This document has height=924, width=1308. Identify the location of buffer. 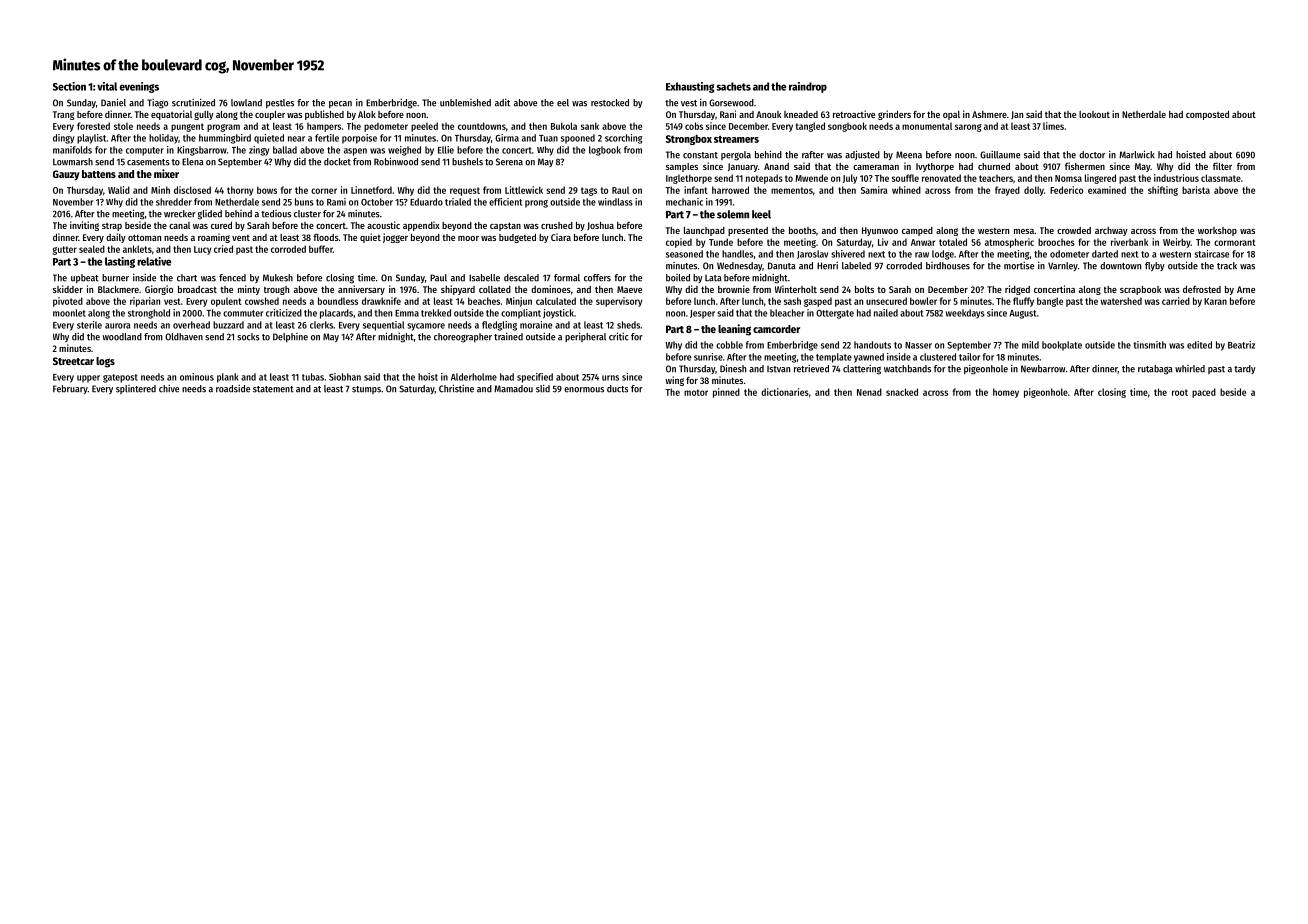
(321, 249).
